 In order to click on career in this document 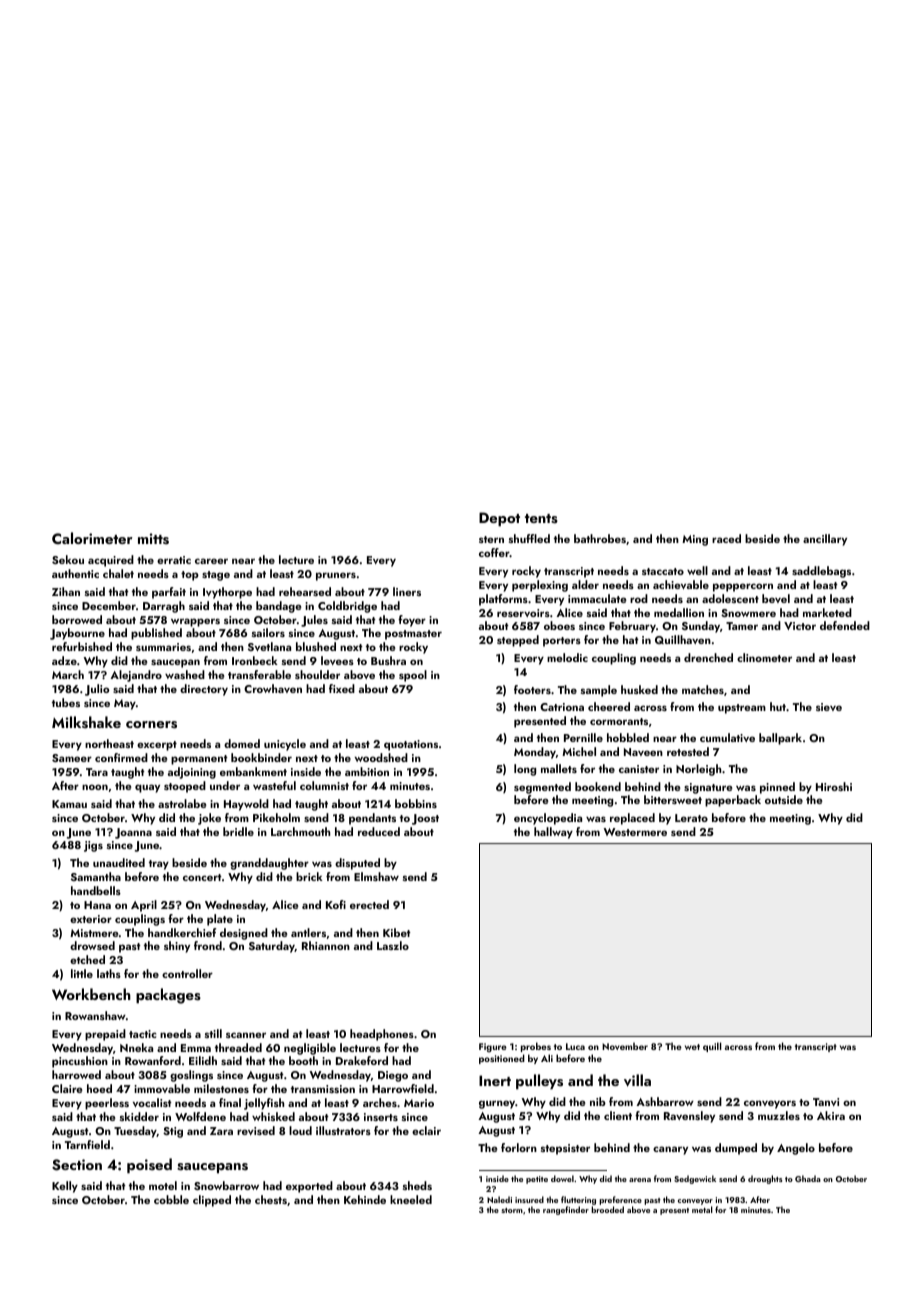, I will do `click(211, 561)`.
